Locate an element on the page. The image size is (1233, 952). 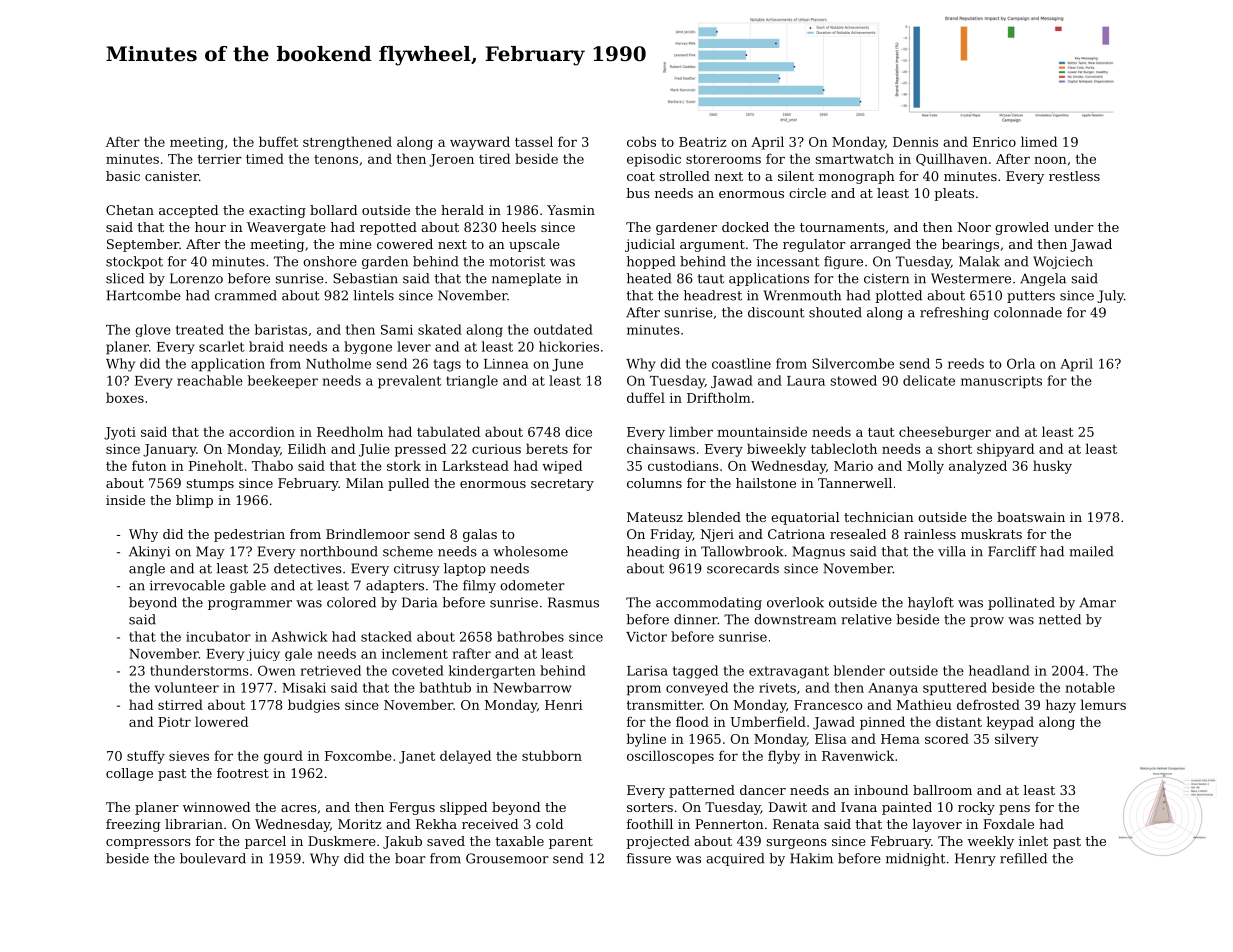
bearings is located at coordinates (970, 245).
